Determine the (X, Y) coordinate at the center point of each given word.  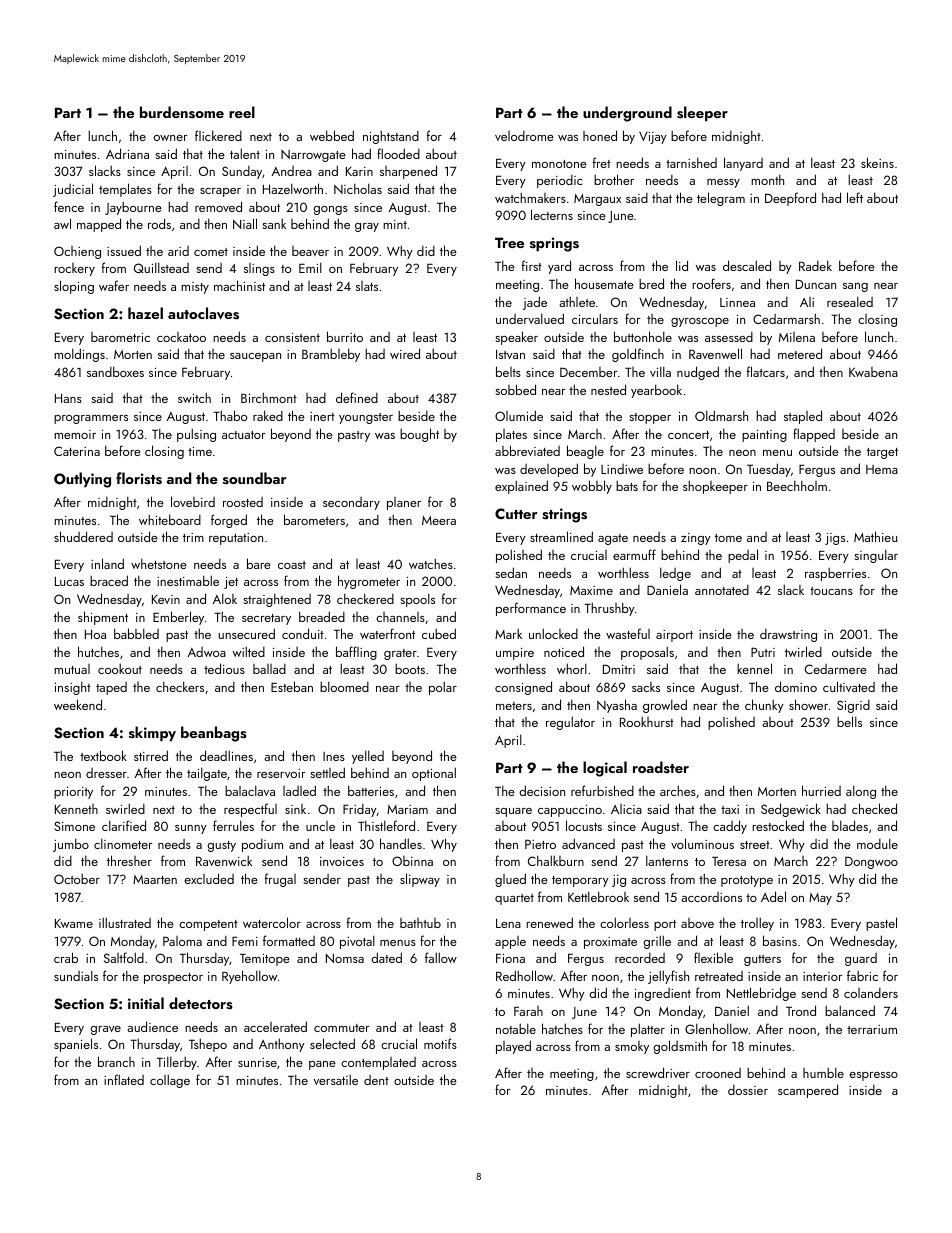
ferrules (233, 825)
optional (434, 774)
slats (367, 286)
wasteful (628, 633)
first (532, 265)
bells (849, 721)
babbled (136, 633)
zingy (696, 539)
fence (69, 206)
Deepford (790, 199)
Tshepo (208, 1045)
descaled (747, 265)
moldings (79, 355)
